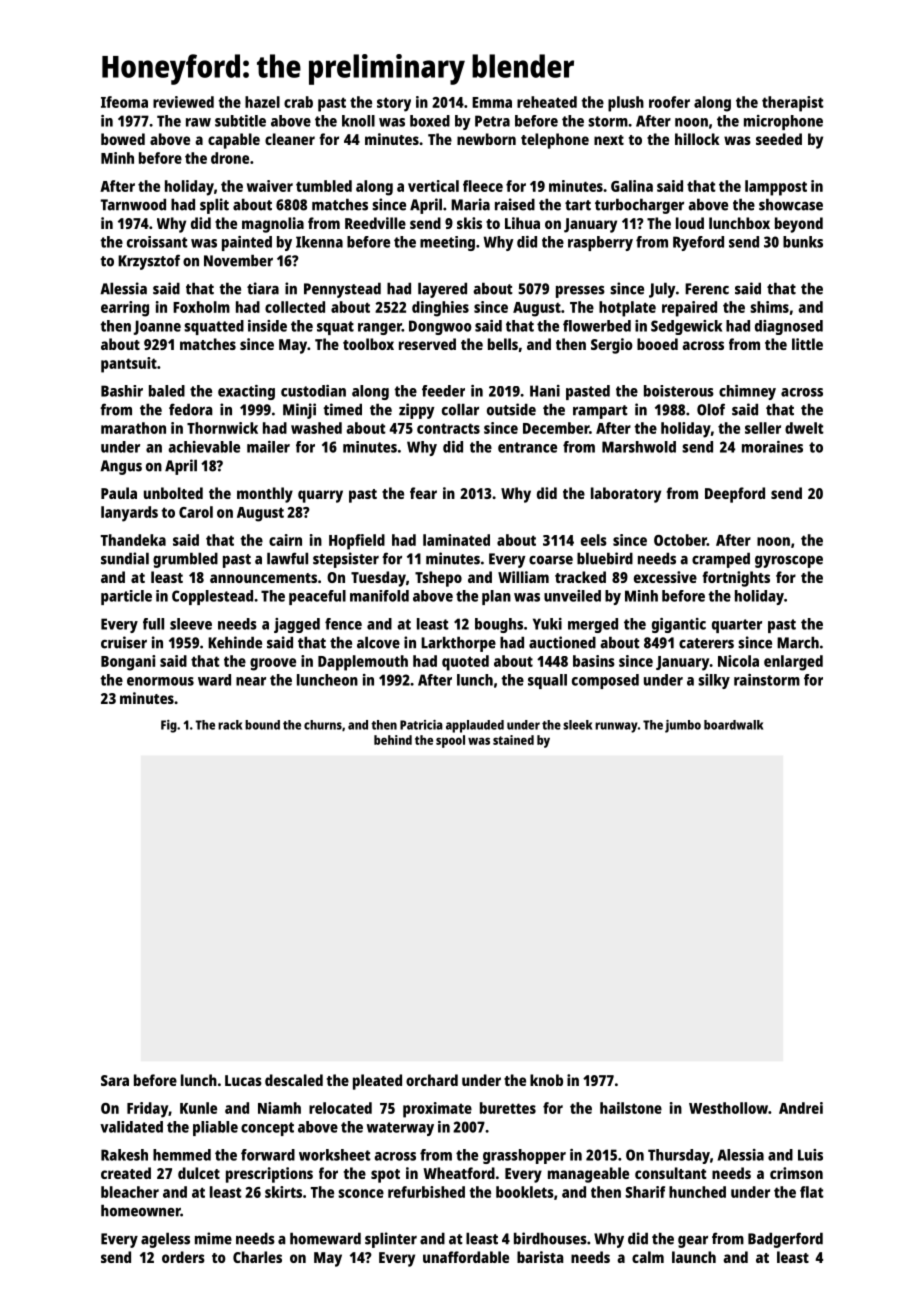  I want to click on announcements, so click(263, 578).
